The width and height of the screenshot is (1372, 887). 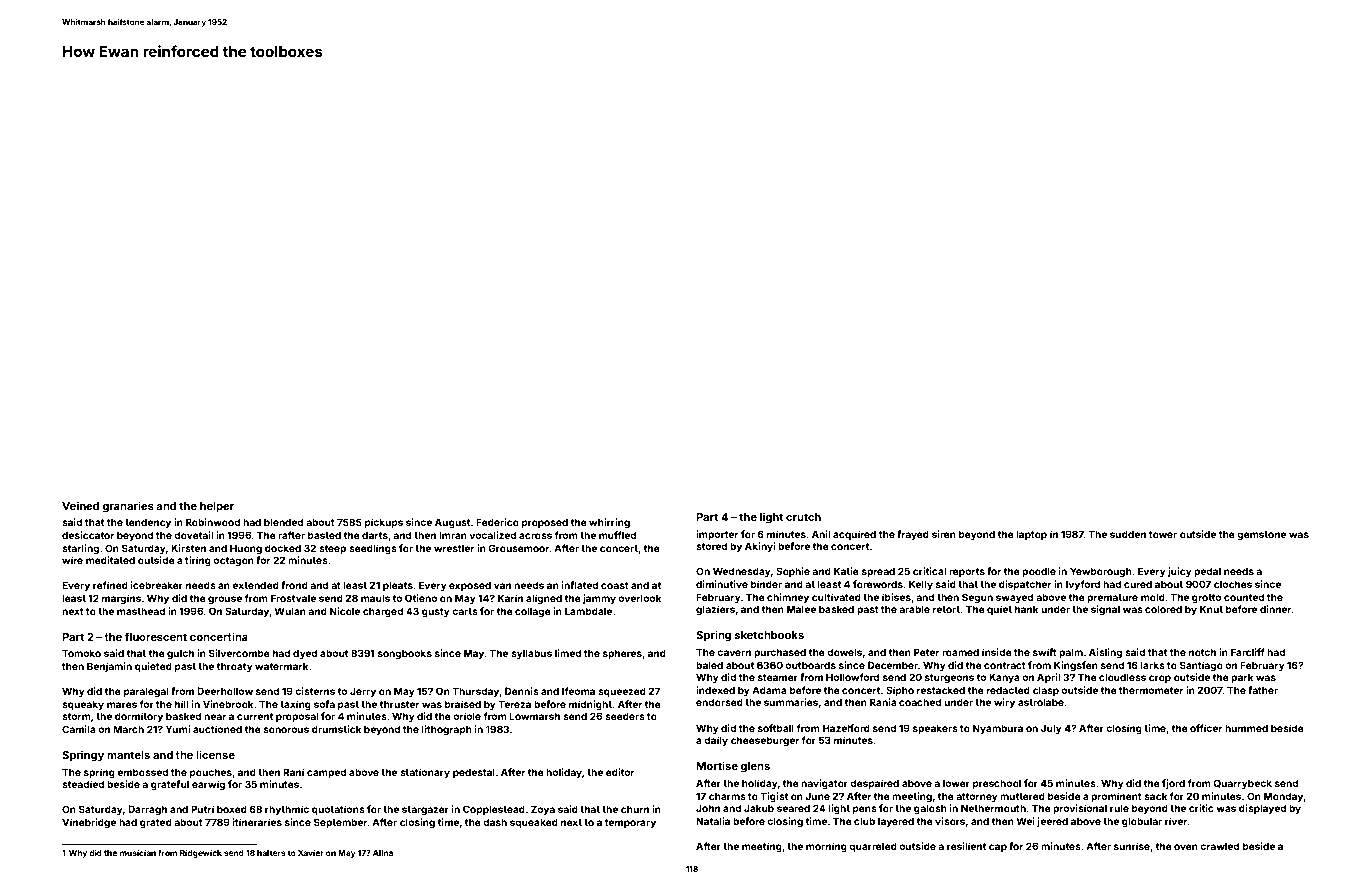 What do you see at coordinates (913, 535) in the screenshot?
I see `frayed` at bounding box center [913, 535].
